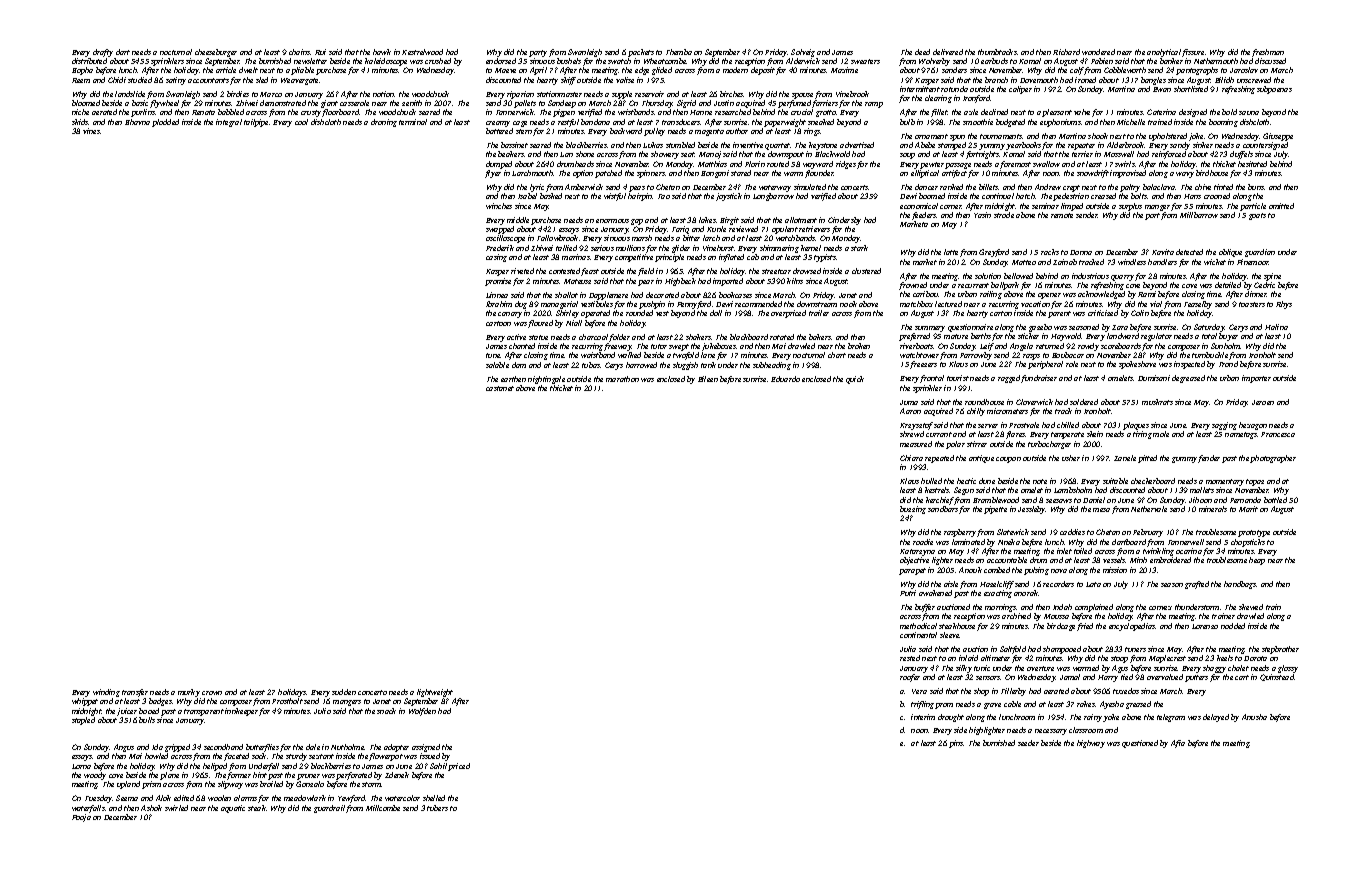  What do you see at coordinates (81, 766) in the screenshot?
I see `Lorna` at bounding box center [81, 766].
